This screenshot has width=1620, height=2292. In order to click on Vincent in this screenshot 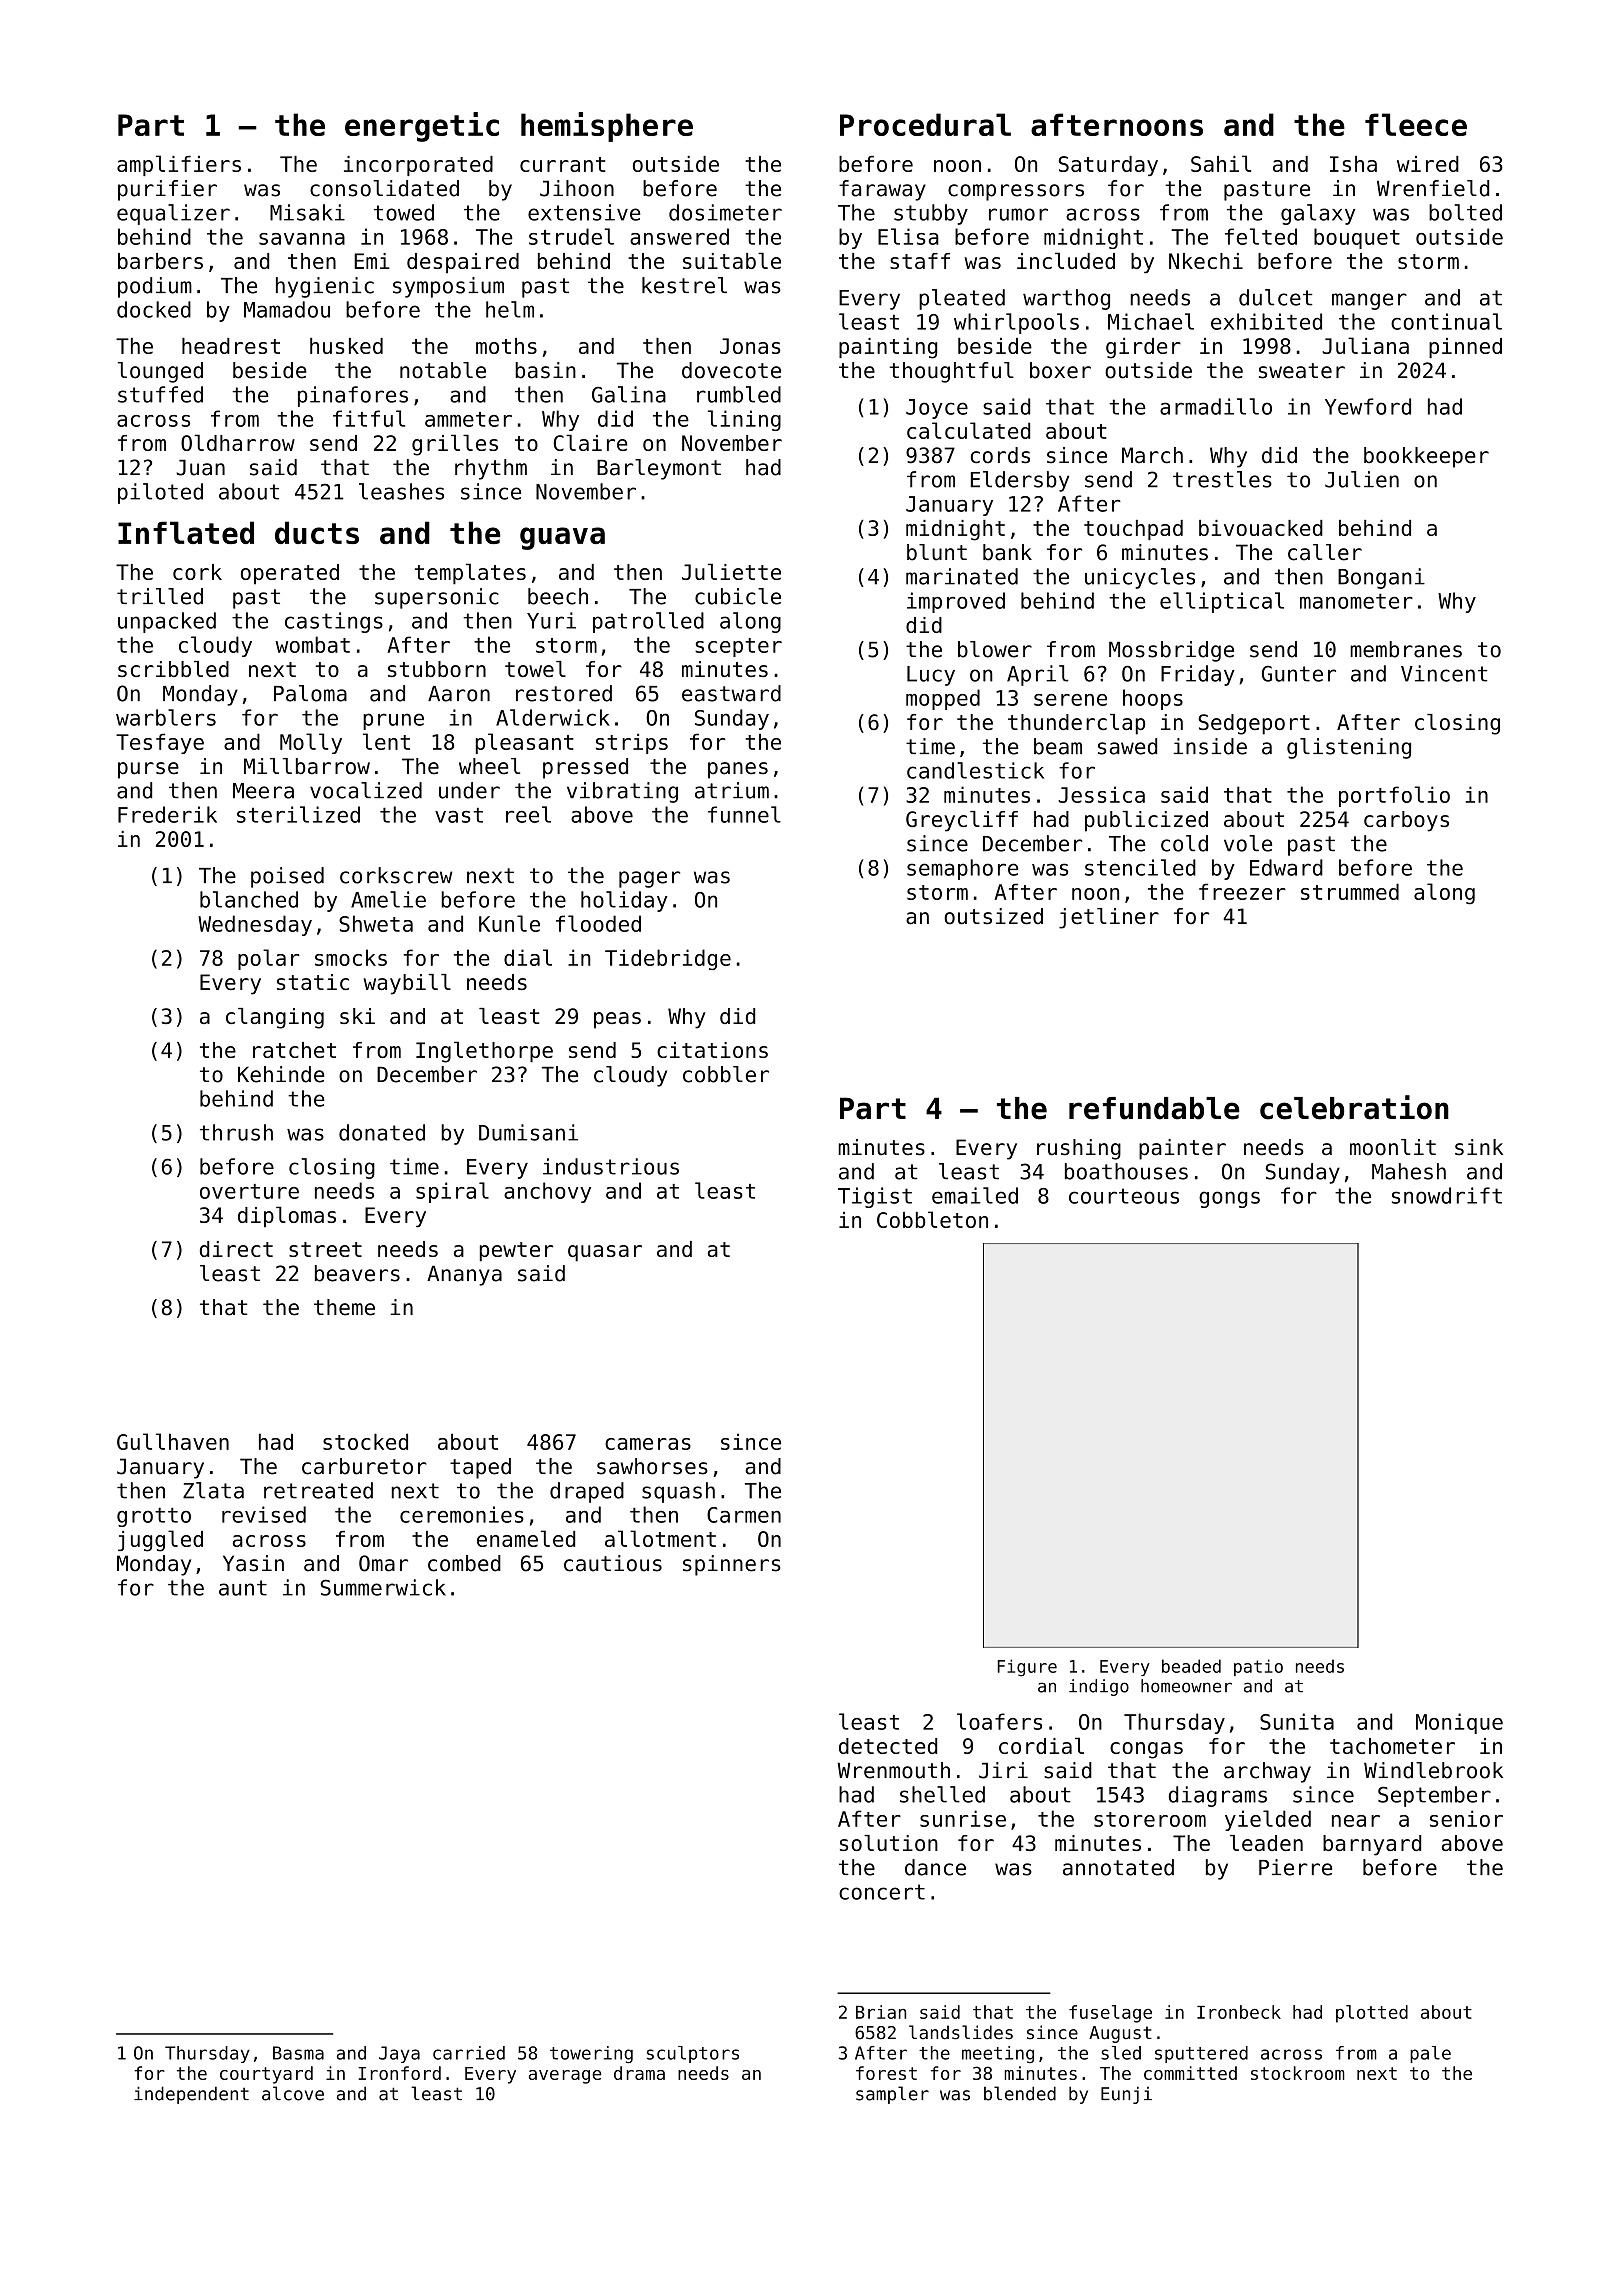, I will do `click(1444, 673)`.
